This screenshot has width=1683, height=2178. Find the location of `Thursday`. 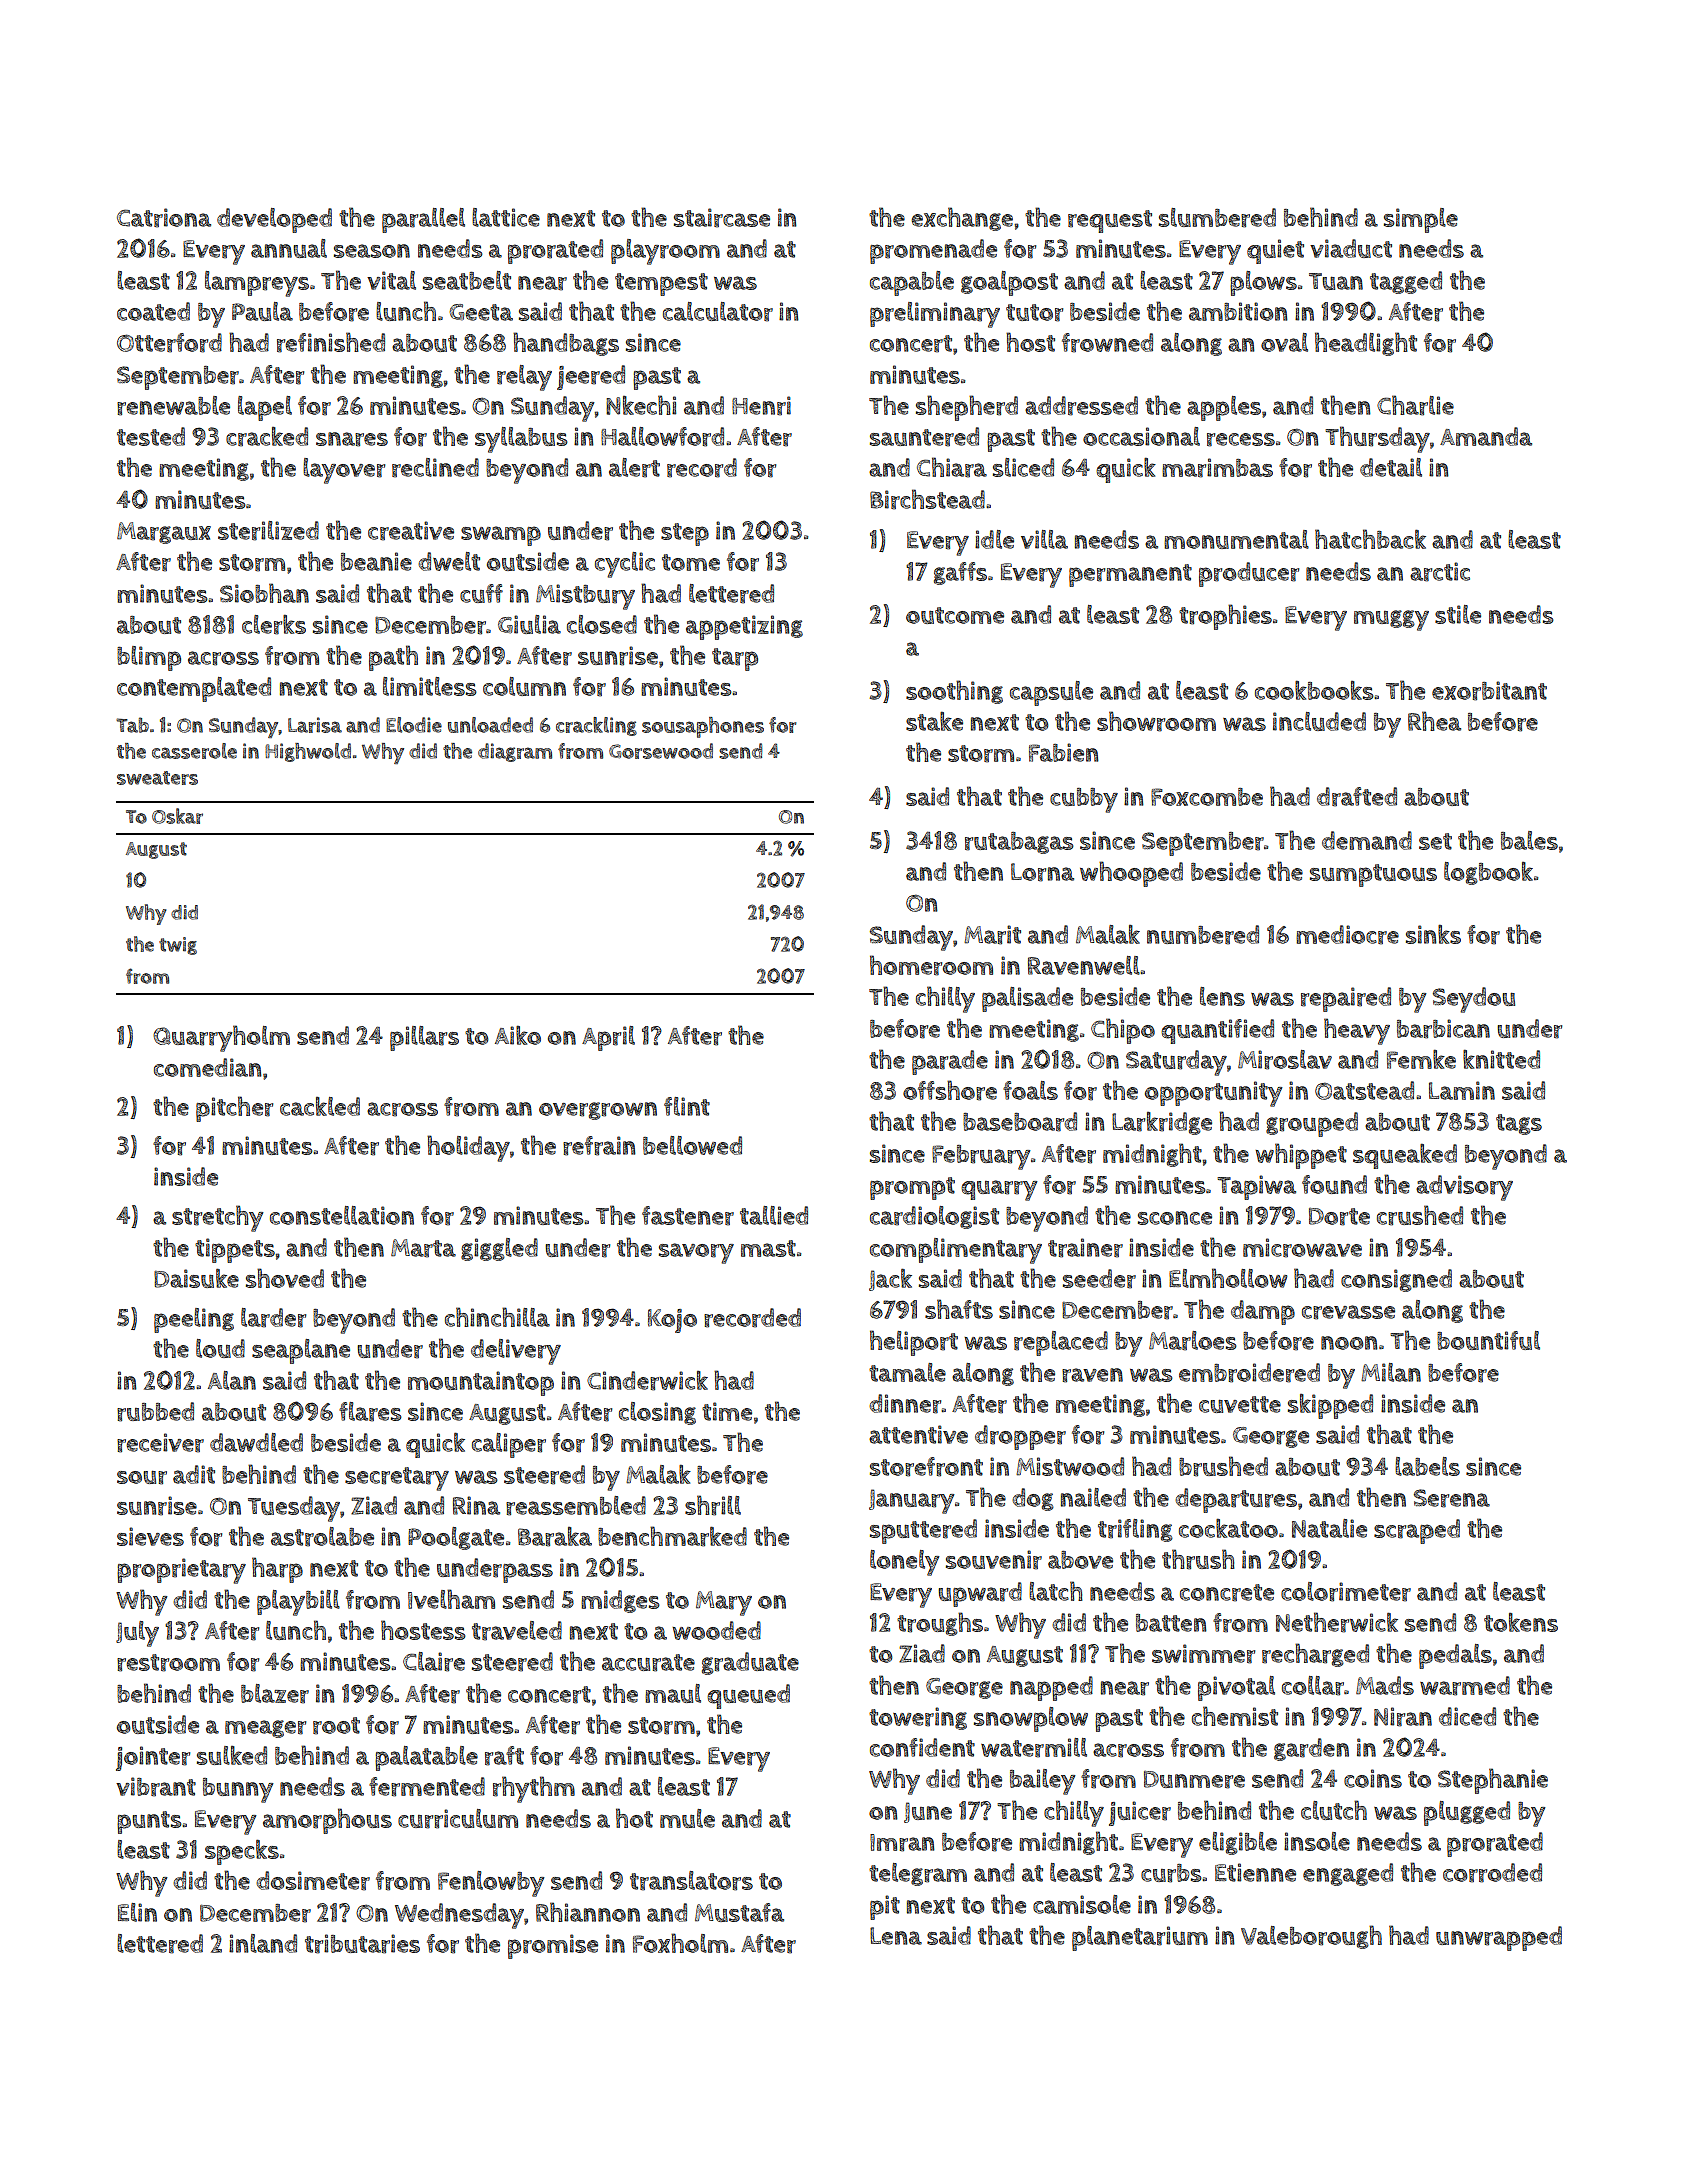

Thursday is located at coordinates (1377, 439).
